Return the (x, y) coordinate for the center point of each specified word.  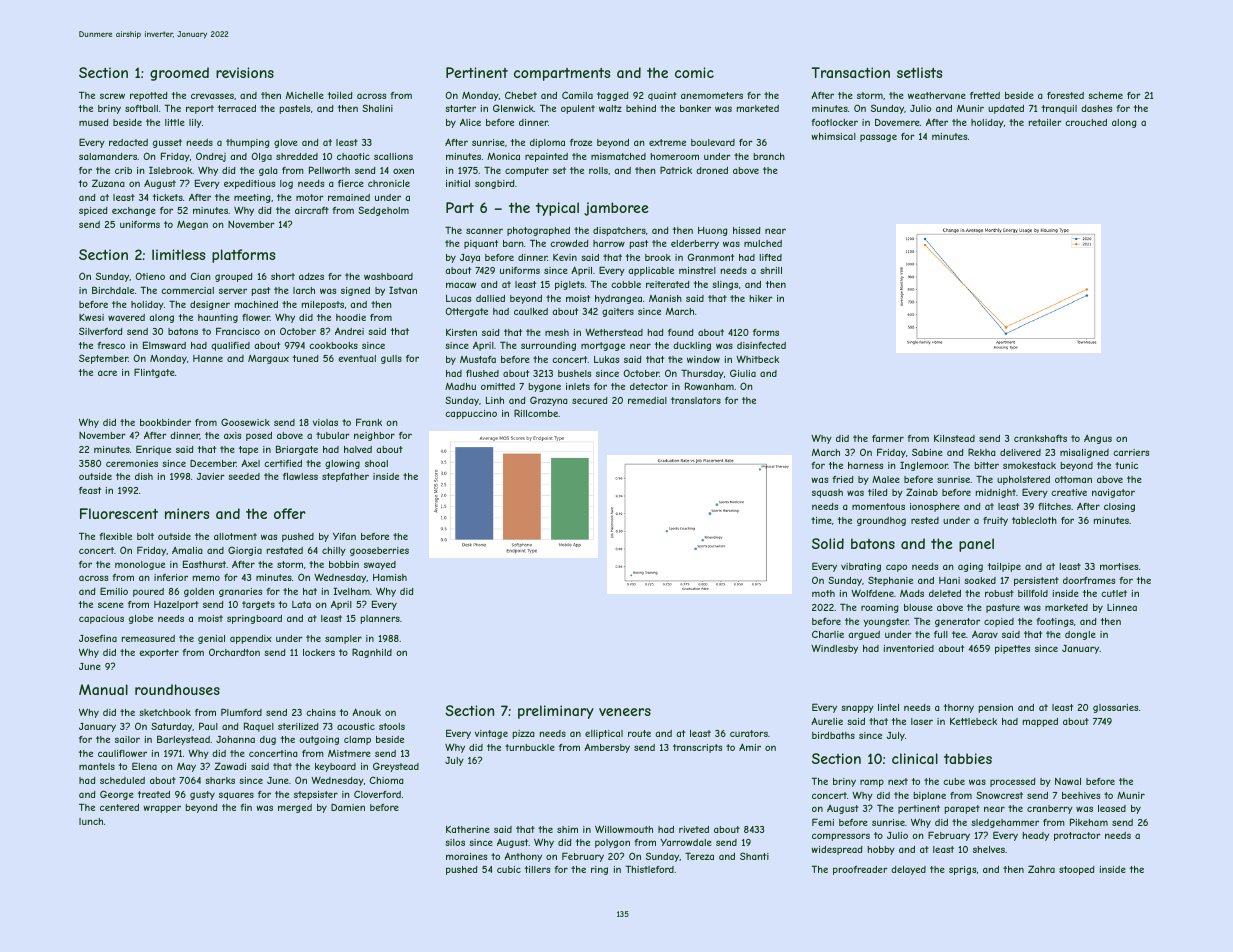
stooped (1077, 870)
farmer (888, 438)
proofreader (860, 870)
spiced (93, 211)
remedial (647, 400)
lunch (91, 821)
